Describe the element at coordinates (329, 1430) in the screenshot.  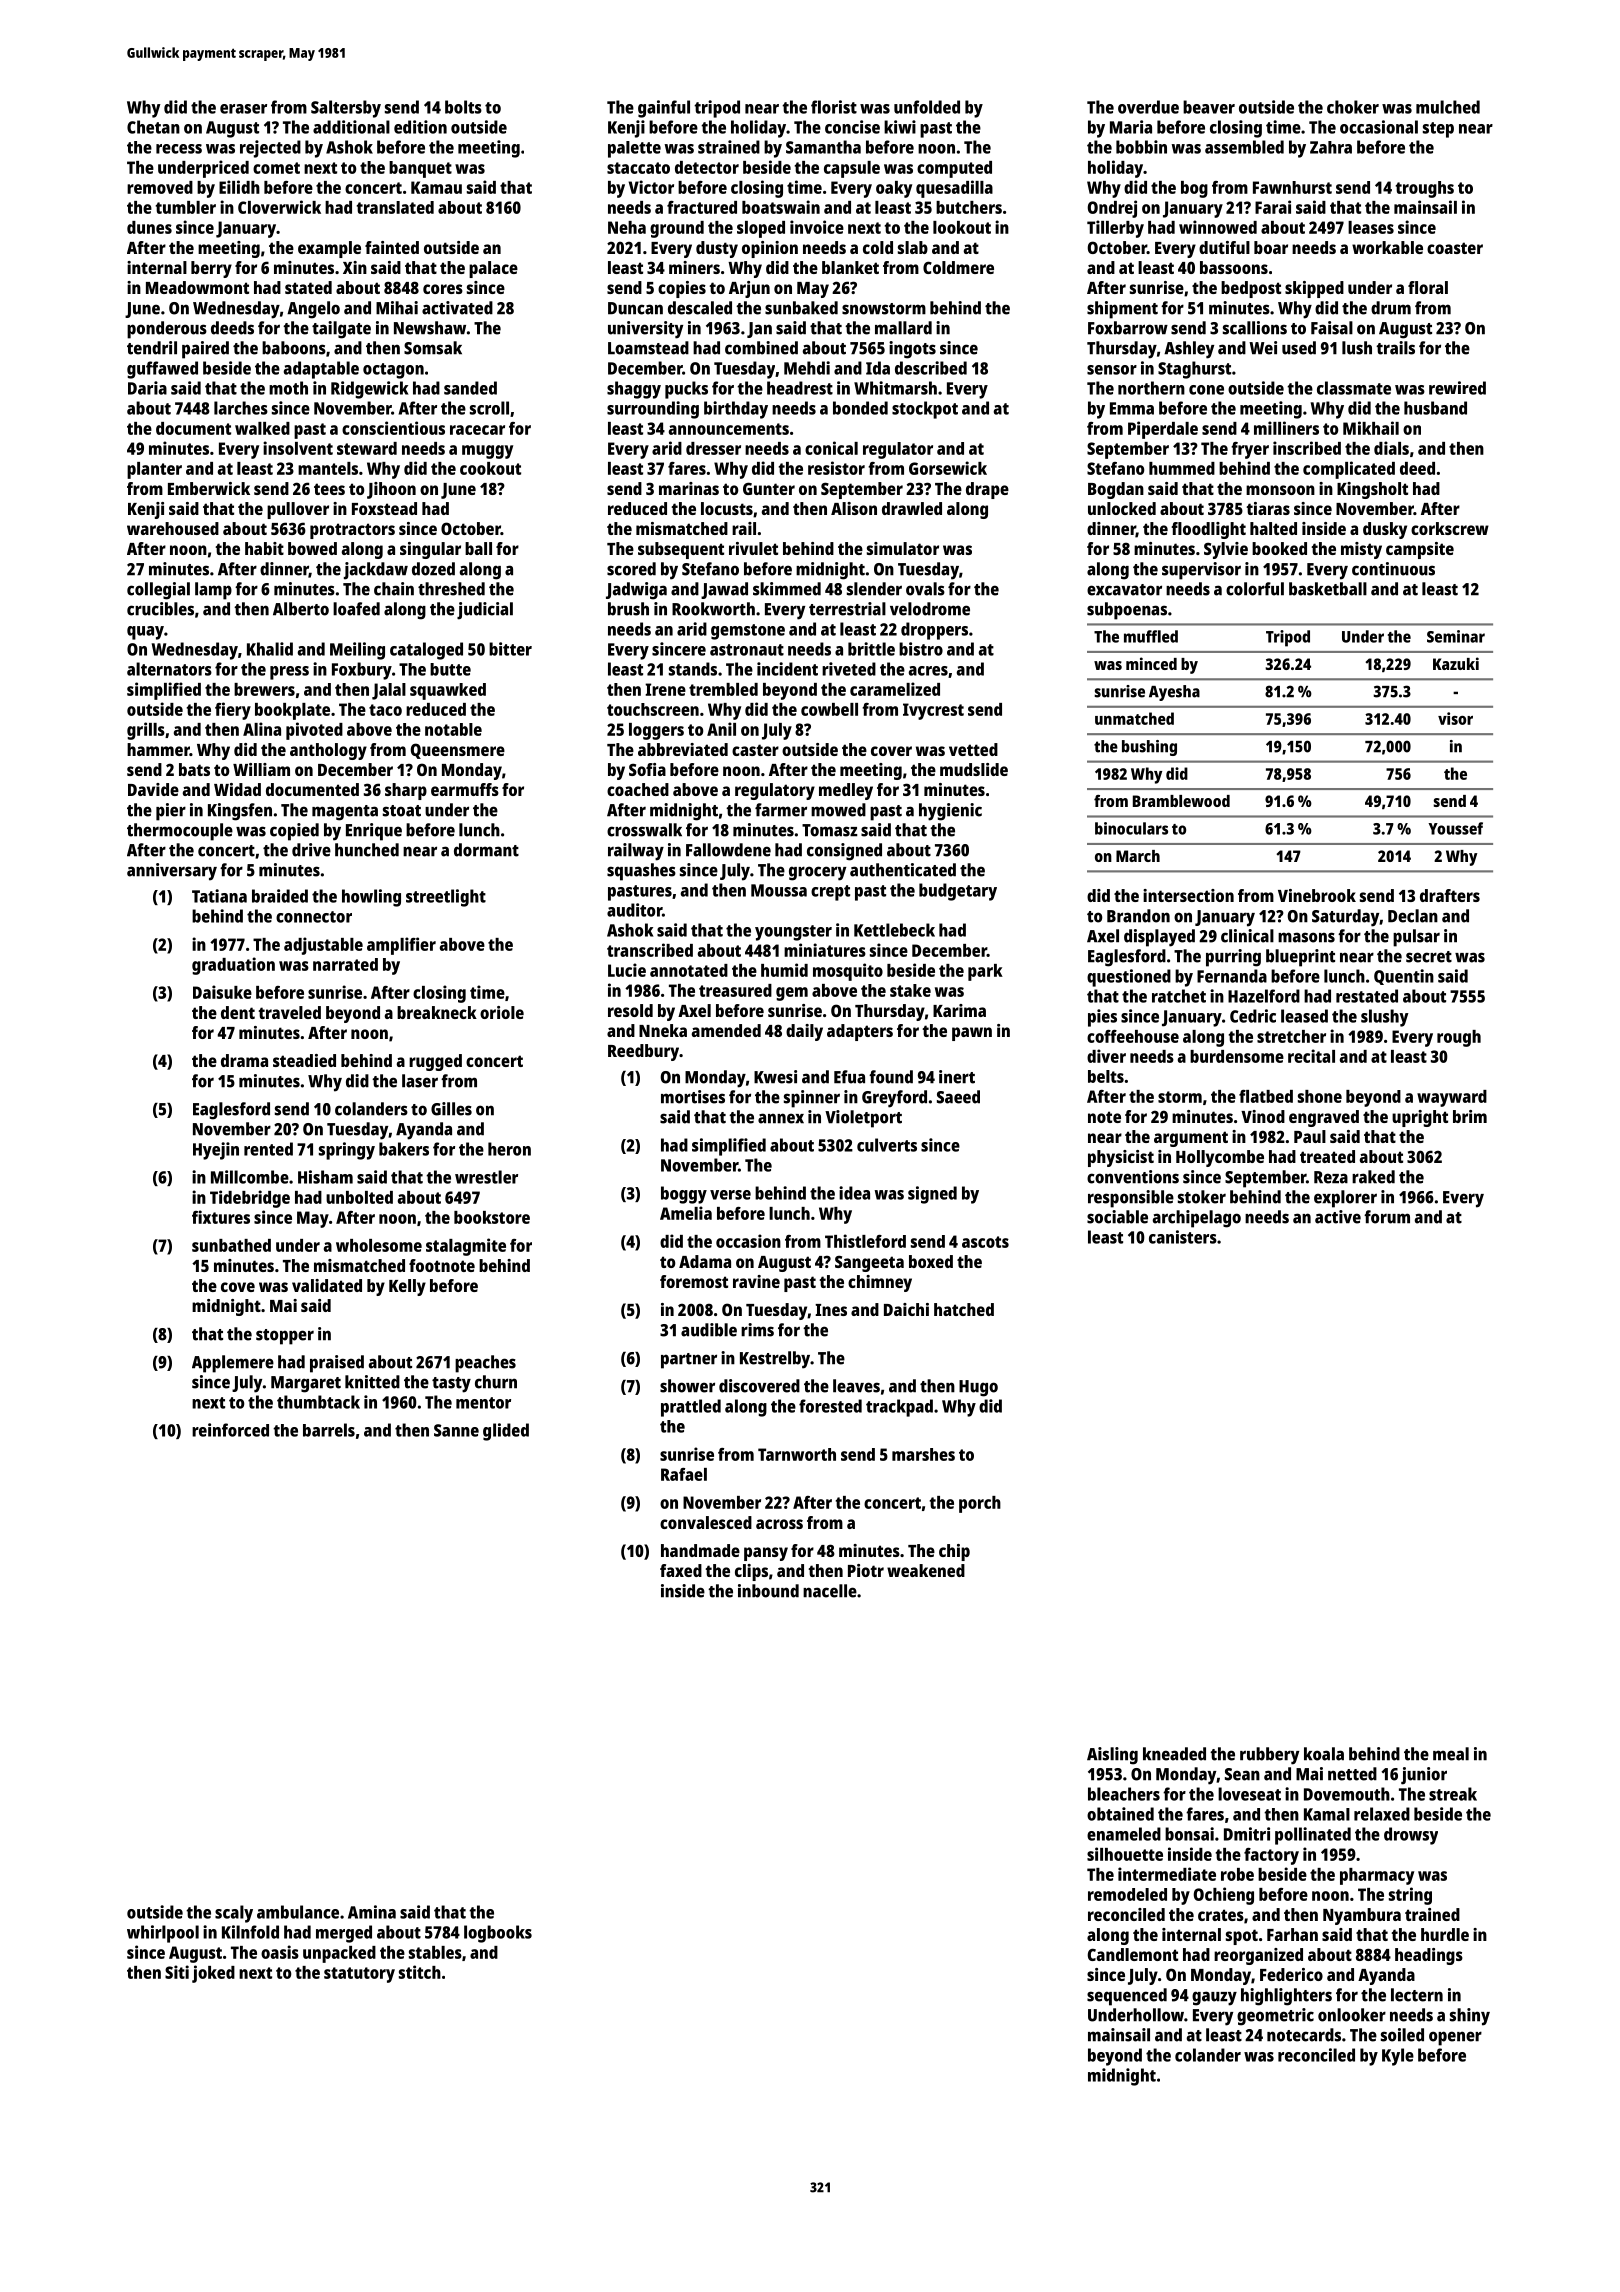
I see `barrels` at that location.
